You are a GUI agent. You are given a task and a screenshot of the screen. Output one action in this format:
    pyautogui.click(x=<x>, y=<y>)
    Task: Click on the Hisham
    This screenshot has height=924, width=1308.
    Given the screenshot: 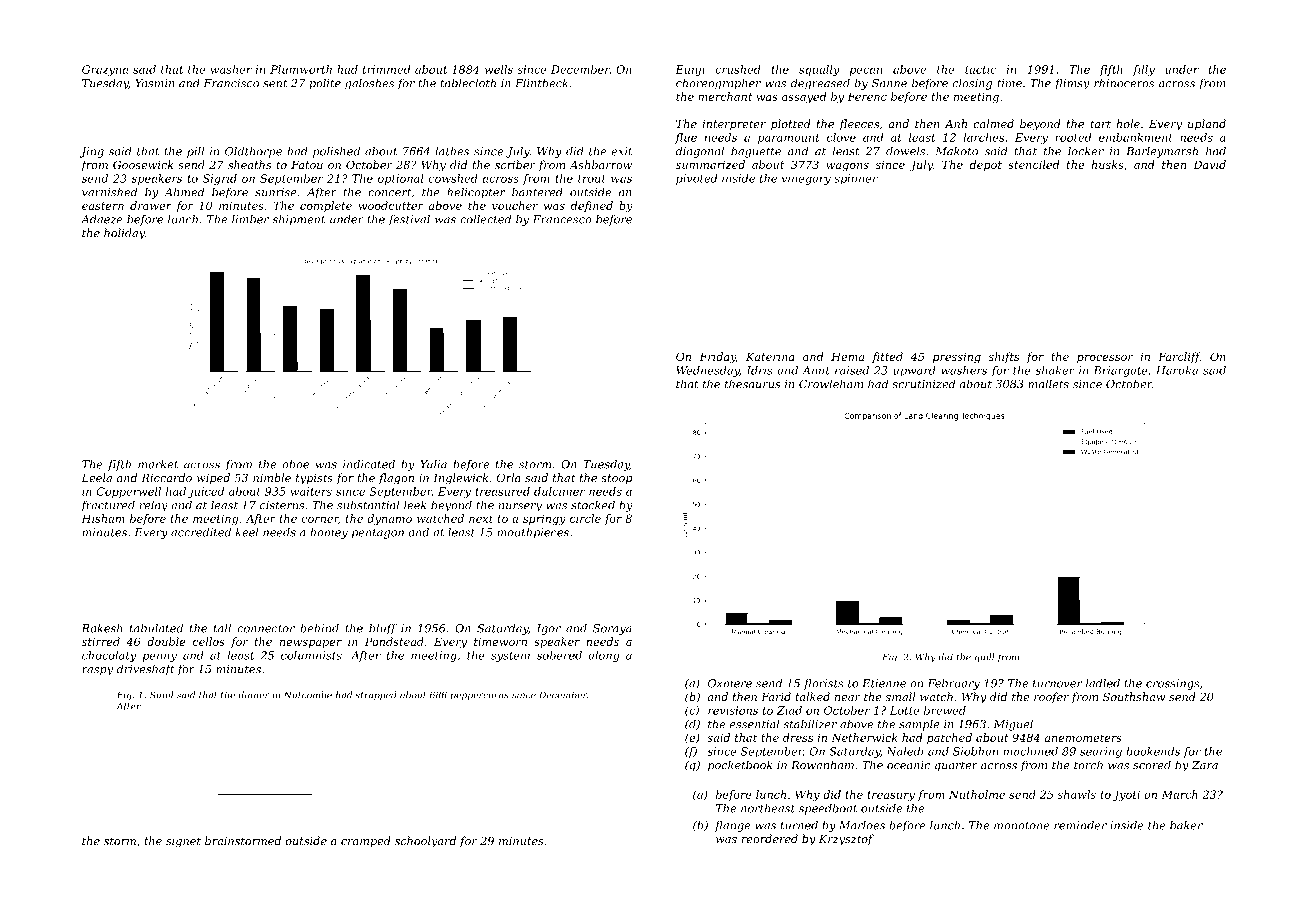 What is the action you would take?
    pyautogui.click(x=103, y=518)
